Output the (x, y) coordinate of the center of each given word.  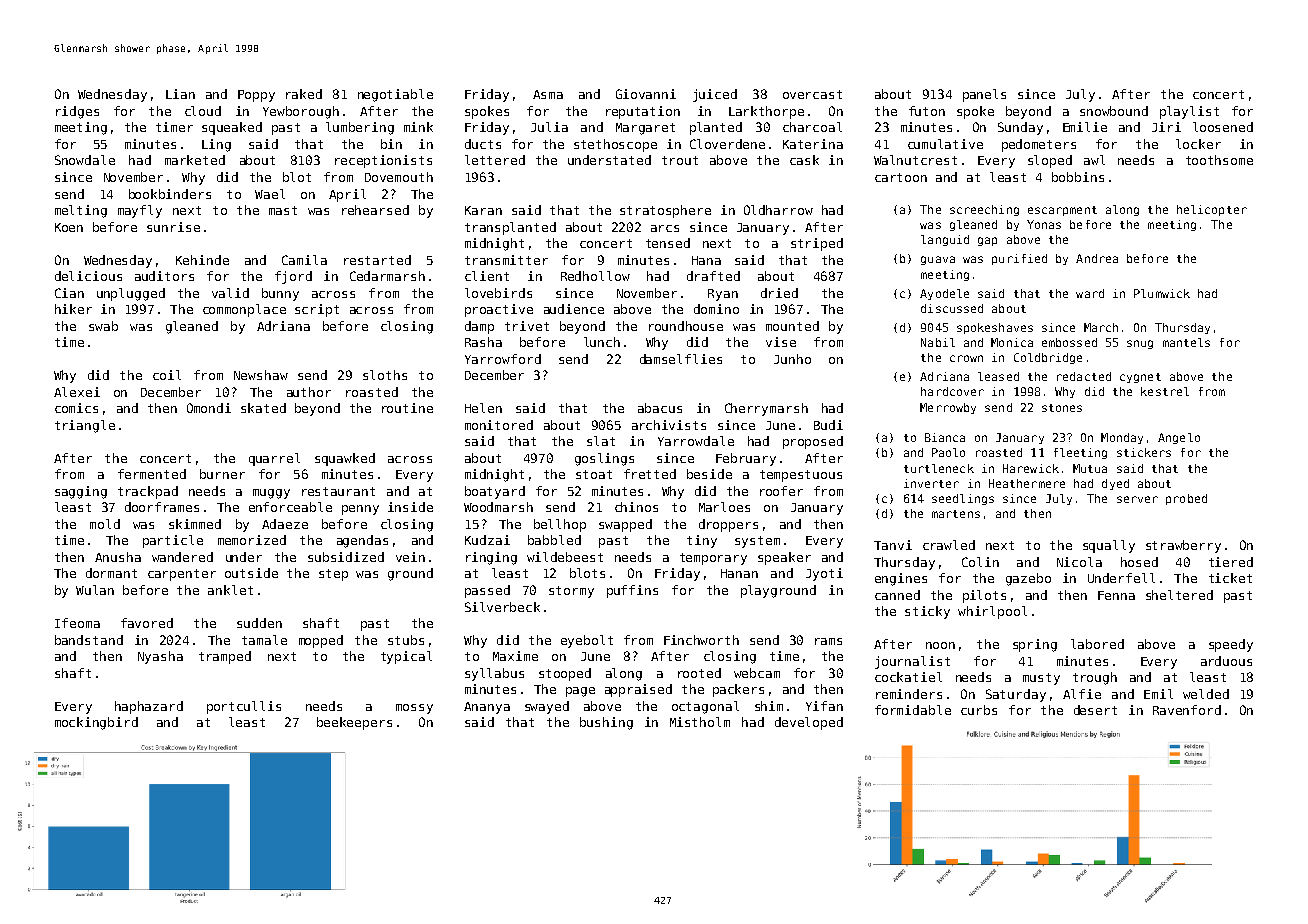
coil (167, 375)
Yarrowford (503, 359)
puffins (632, 591)
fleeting (1080, 453)
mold (105, 524)
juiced (715, 95)
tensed (668, 243)
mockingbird (96, 723)
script (317, 310)
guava (938, 260)
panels (984, 95)
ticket (1230, 578)
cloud (203, 111)
